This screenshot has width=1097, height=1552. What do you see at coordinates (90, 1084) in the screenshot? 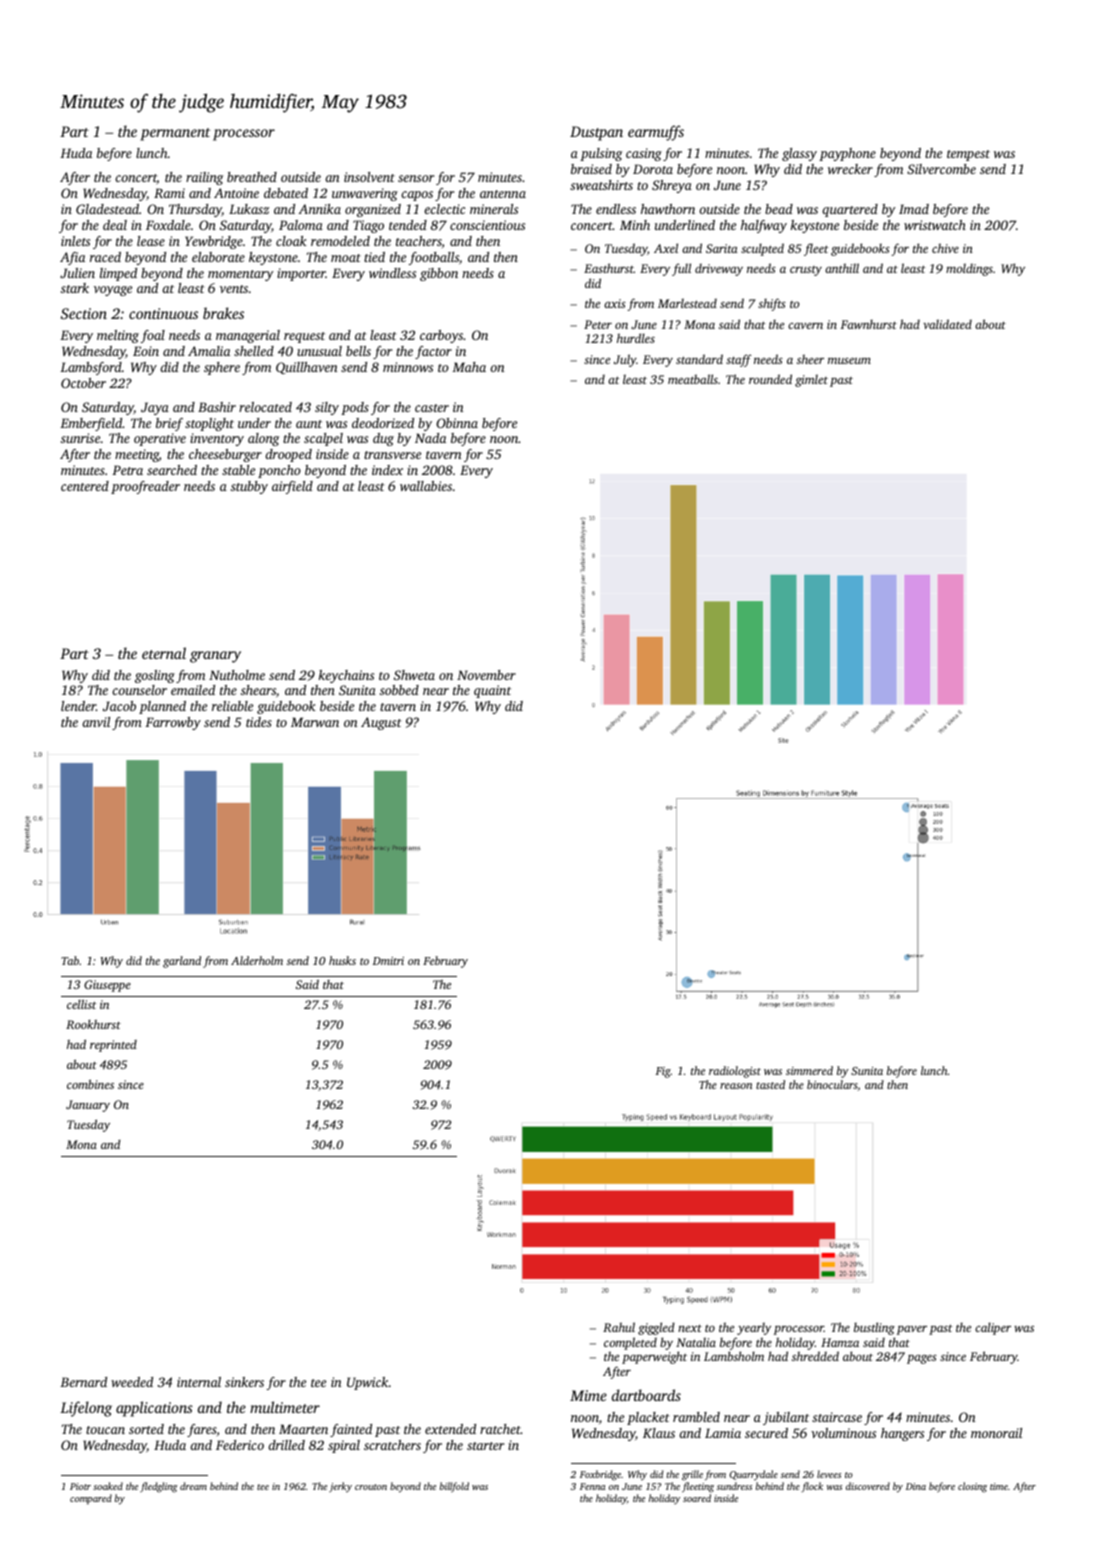
I see `combines` at bounding box center [90, 1084].
